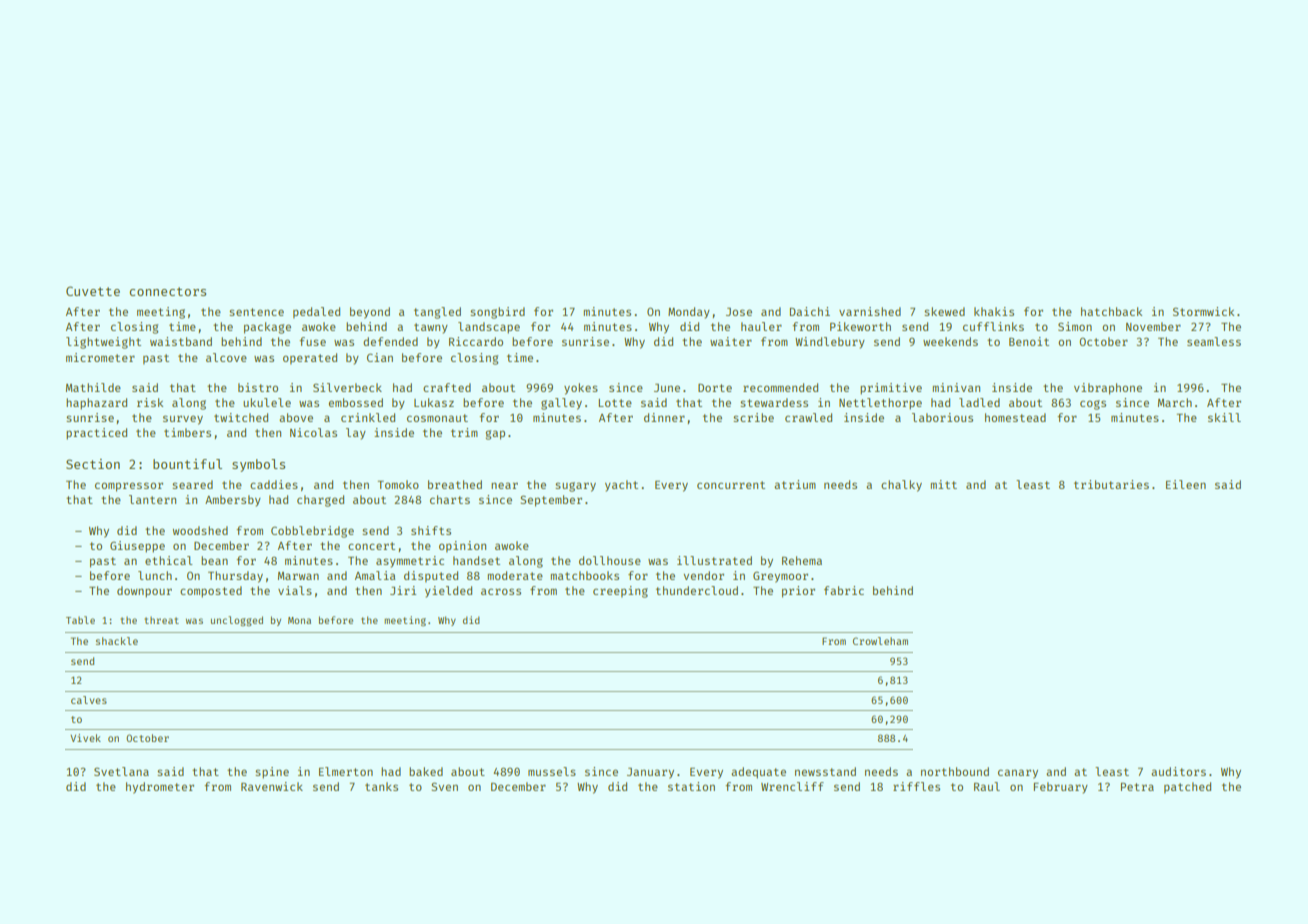  What do you see at coordinates (375, 575) in the screenshot?
I see `Amalia` at bounding box center [375, 575].
